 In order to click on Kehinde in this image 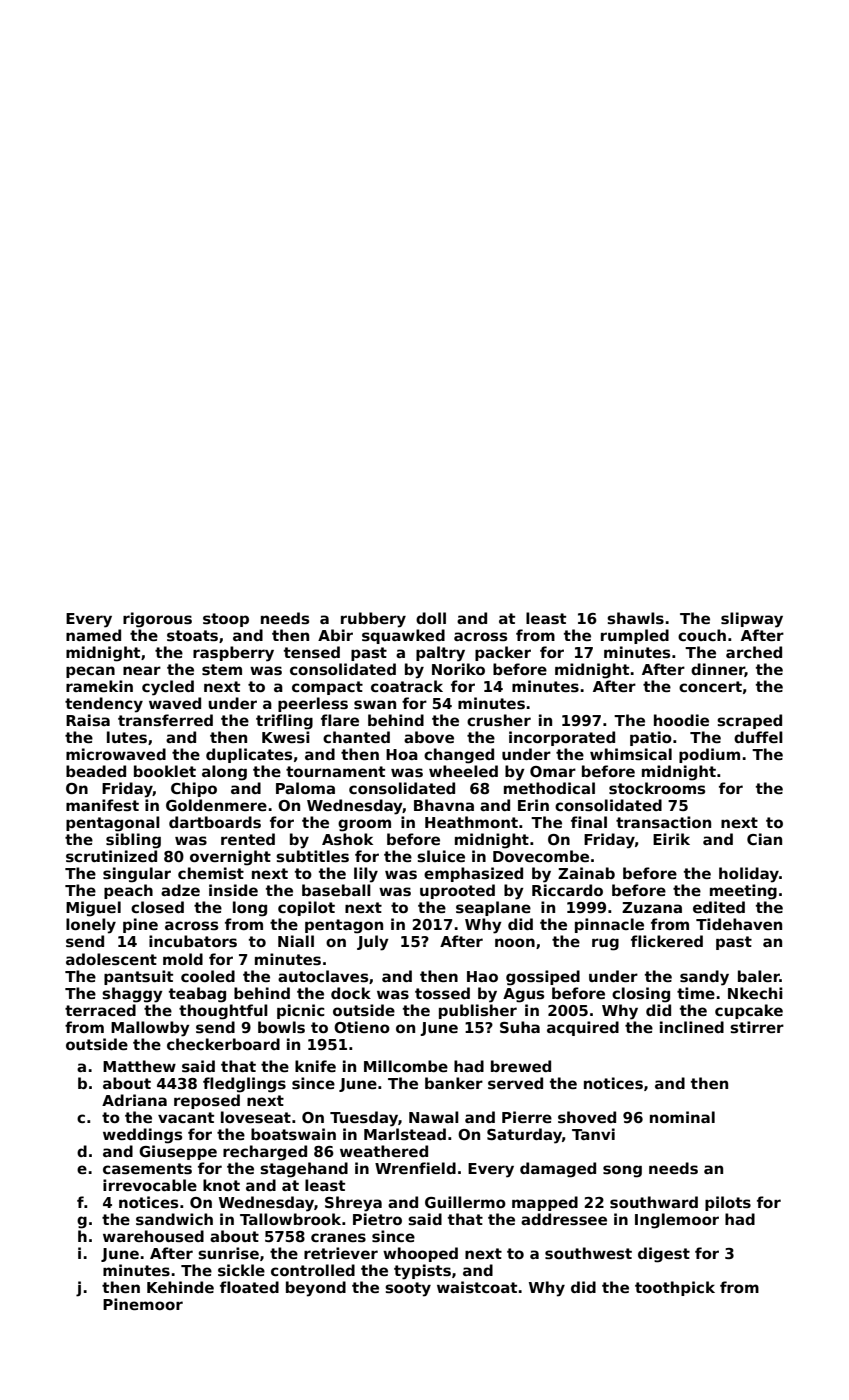, I will do `click(180, 1287)`.
